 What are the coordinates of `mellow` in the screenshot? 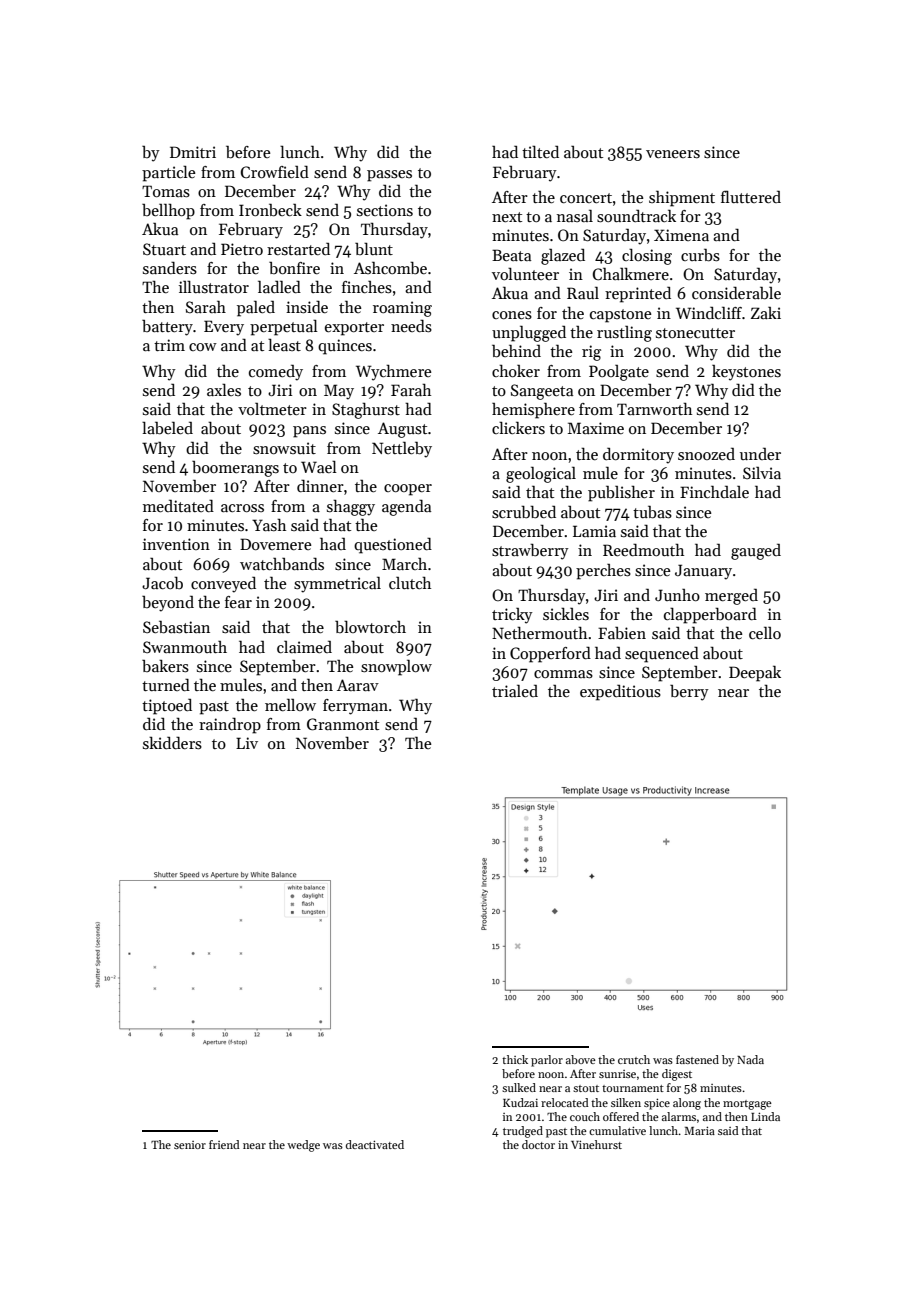 It's located at (290, 704).
